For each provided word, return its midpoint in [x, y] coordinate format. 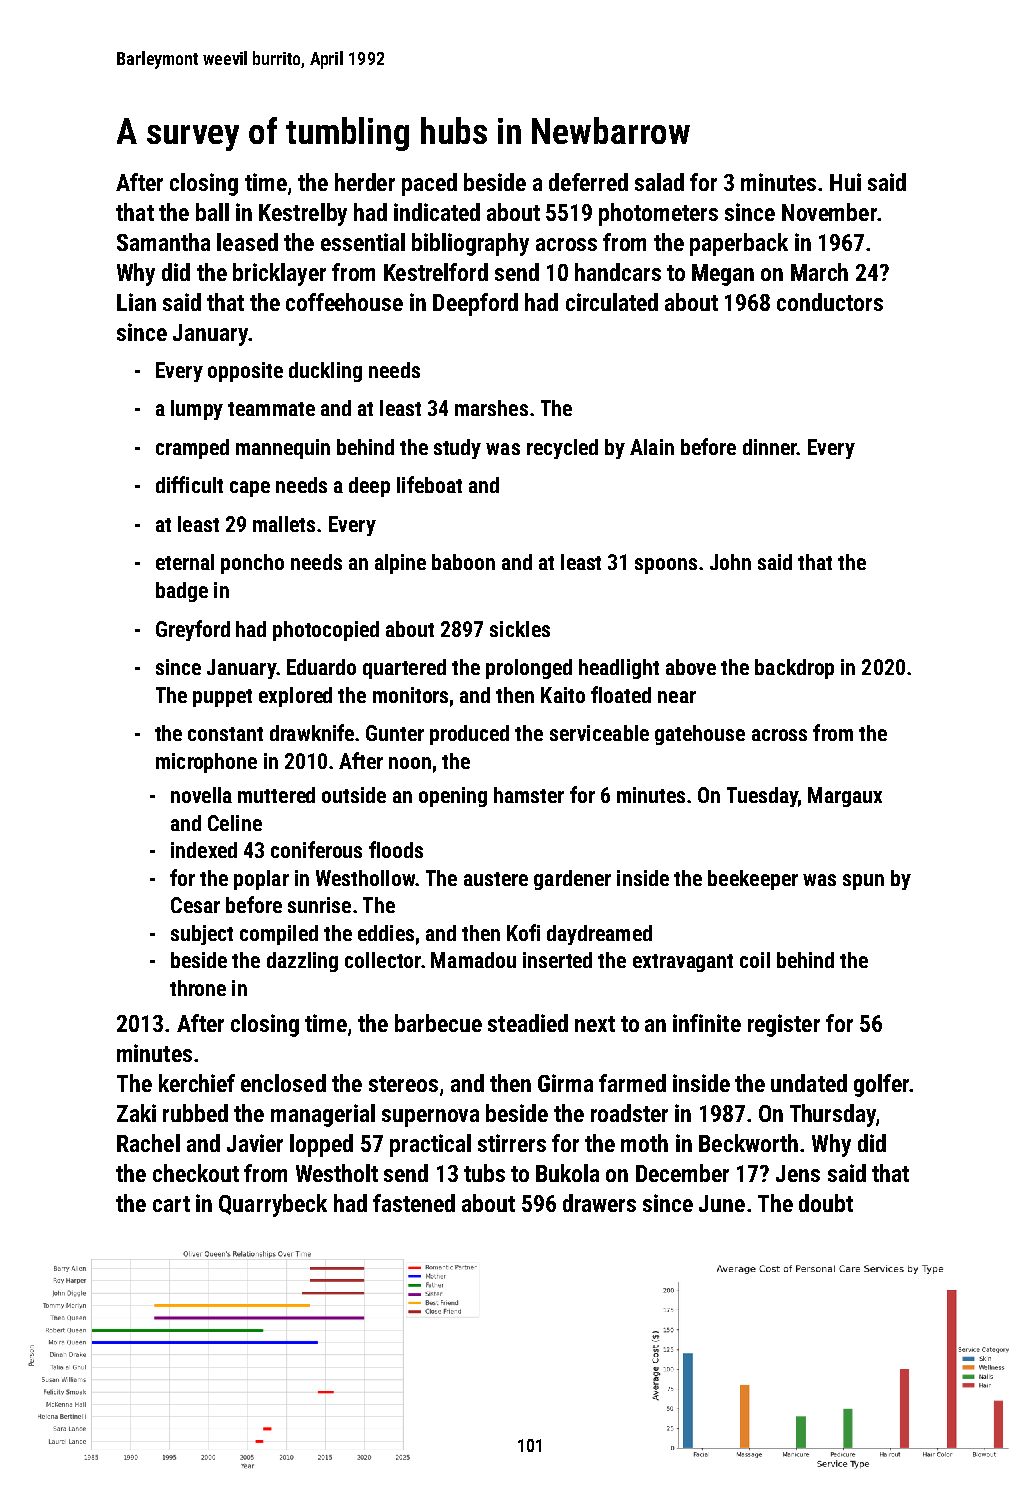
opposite [245, 372]
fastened [414, 1203]
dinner [770, 447]
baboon [463, 562]
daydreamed [599, 935]
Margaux [845, 797]
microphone [206, 763]
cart [171, 1204]
